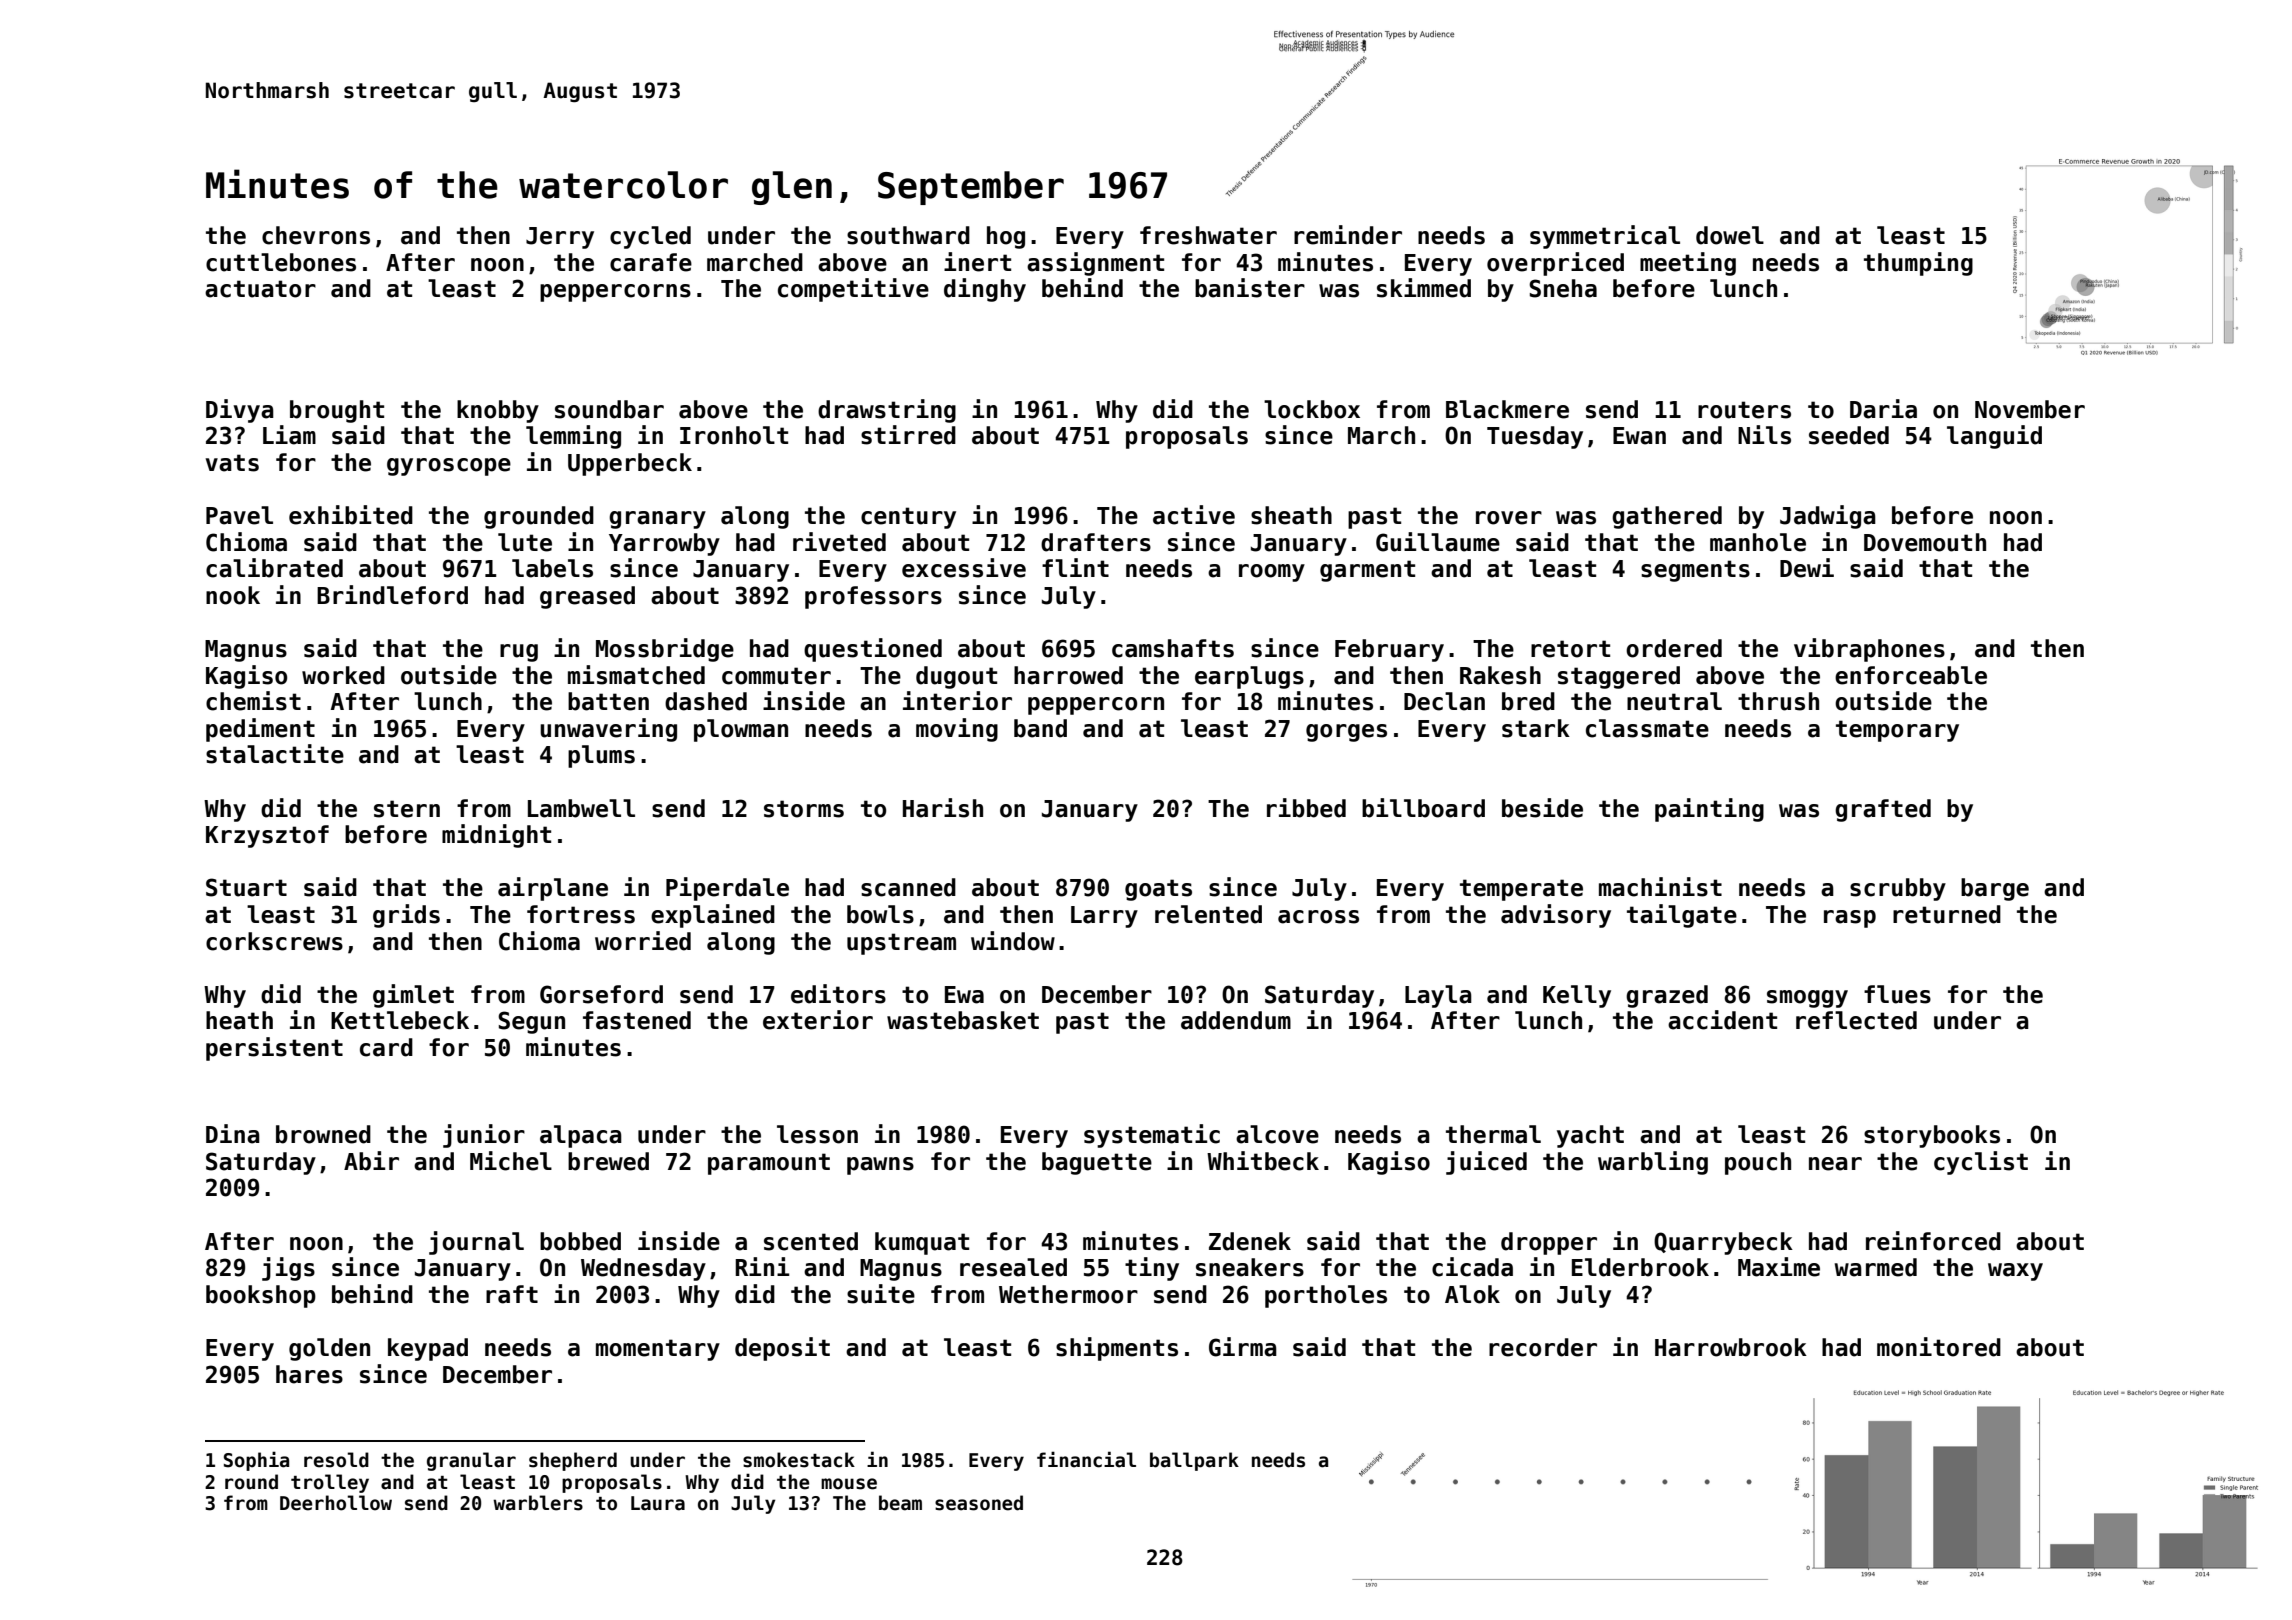 This document has height=1620, width=2292. I want to click on hog, so click(1006, 237).
